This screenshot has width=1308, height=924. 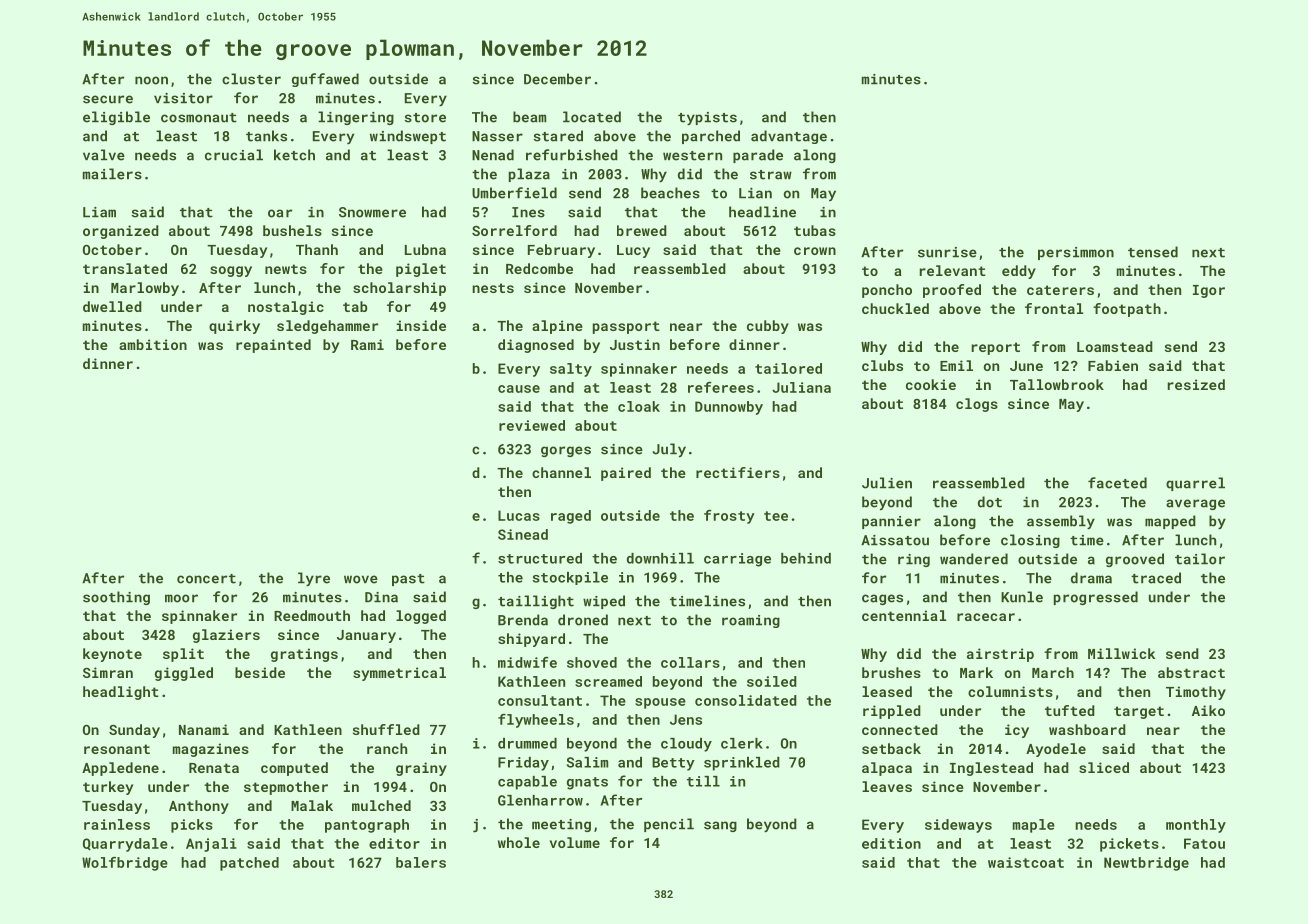 I want to click on Sorrelford, so click(x=514, y=230).
